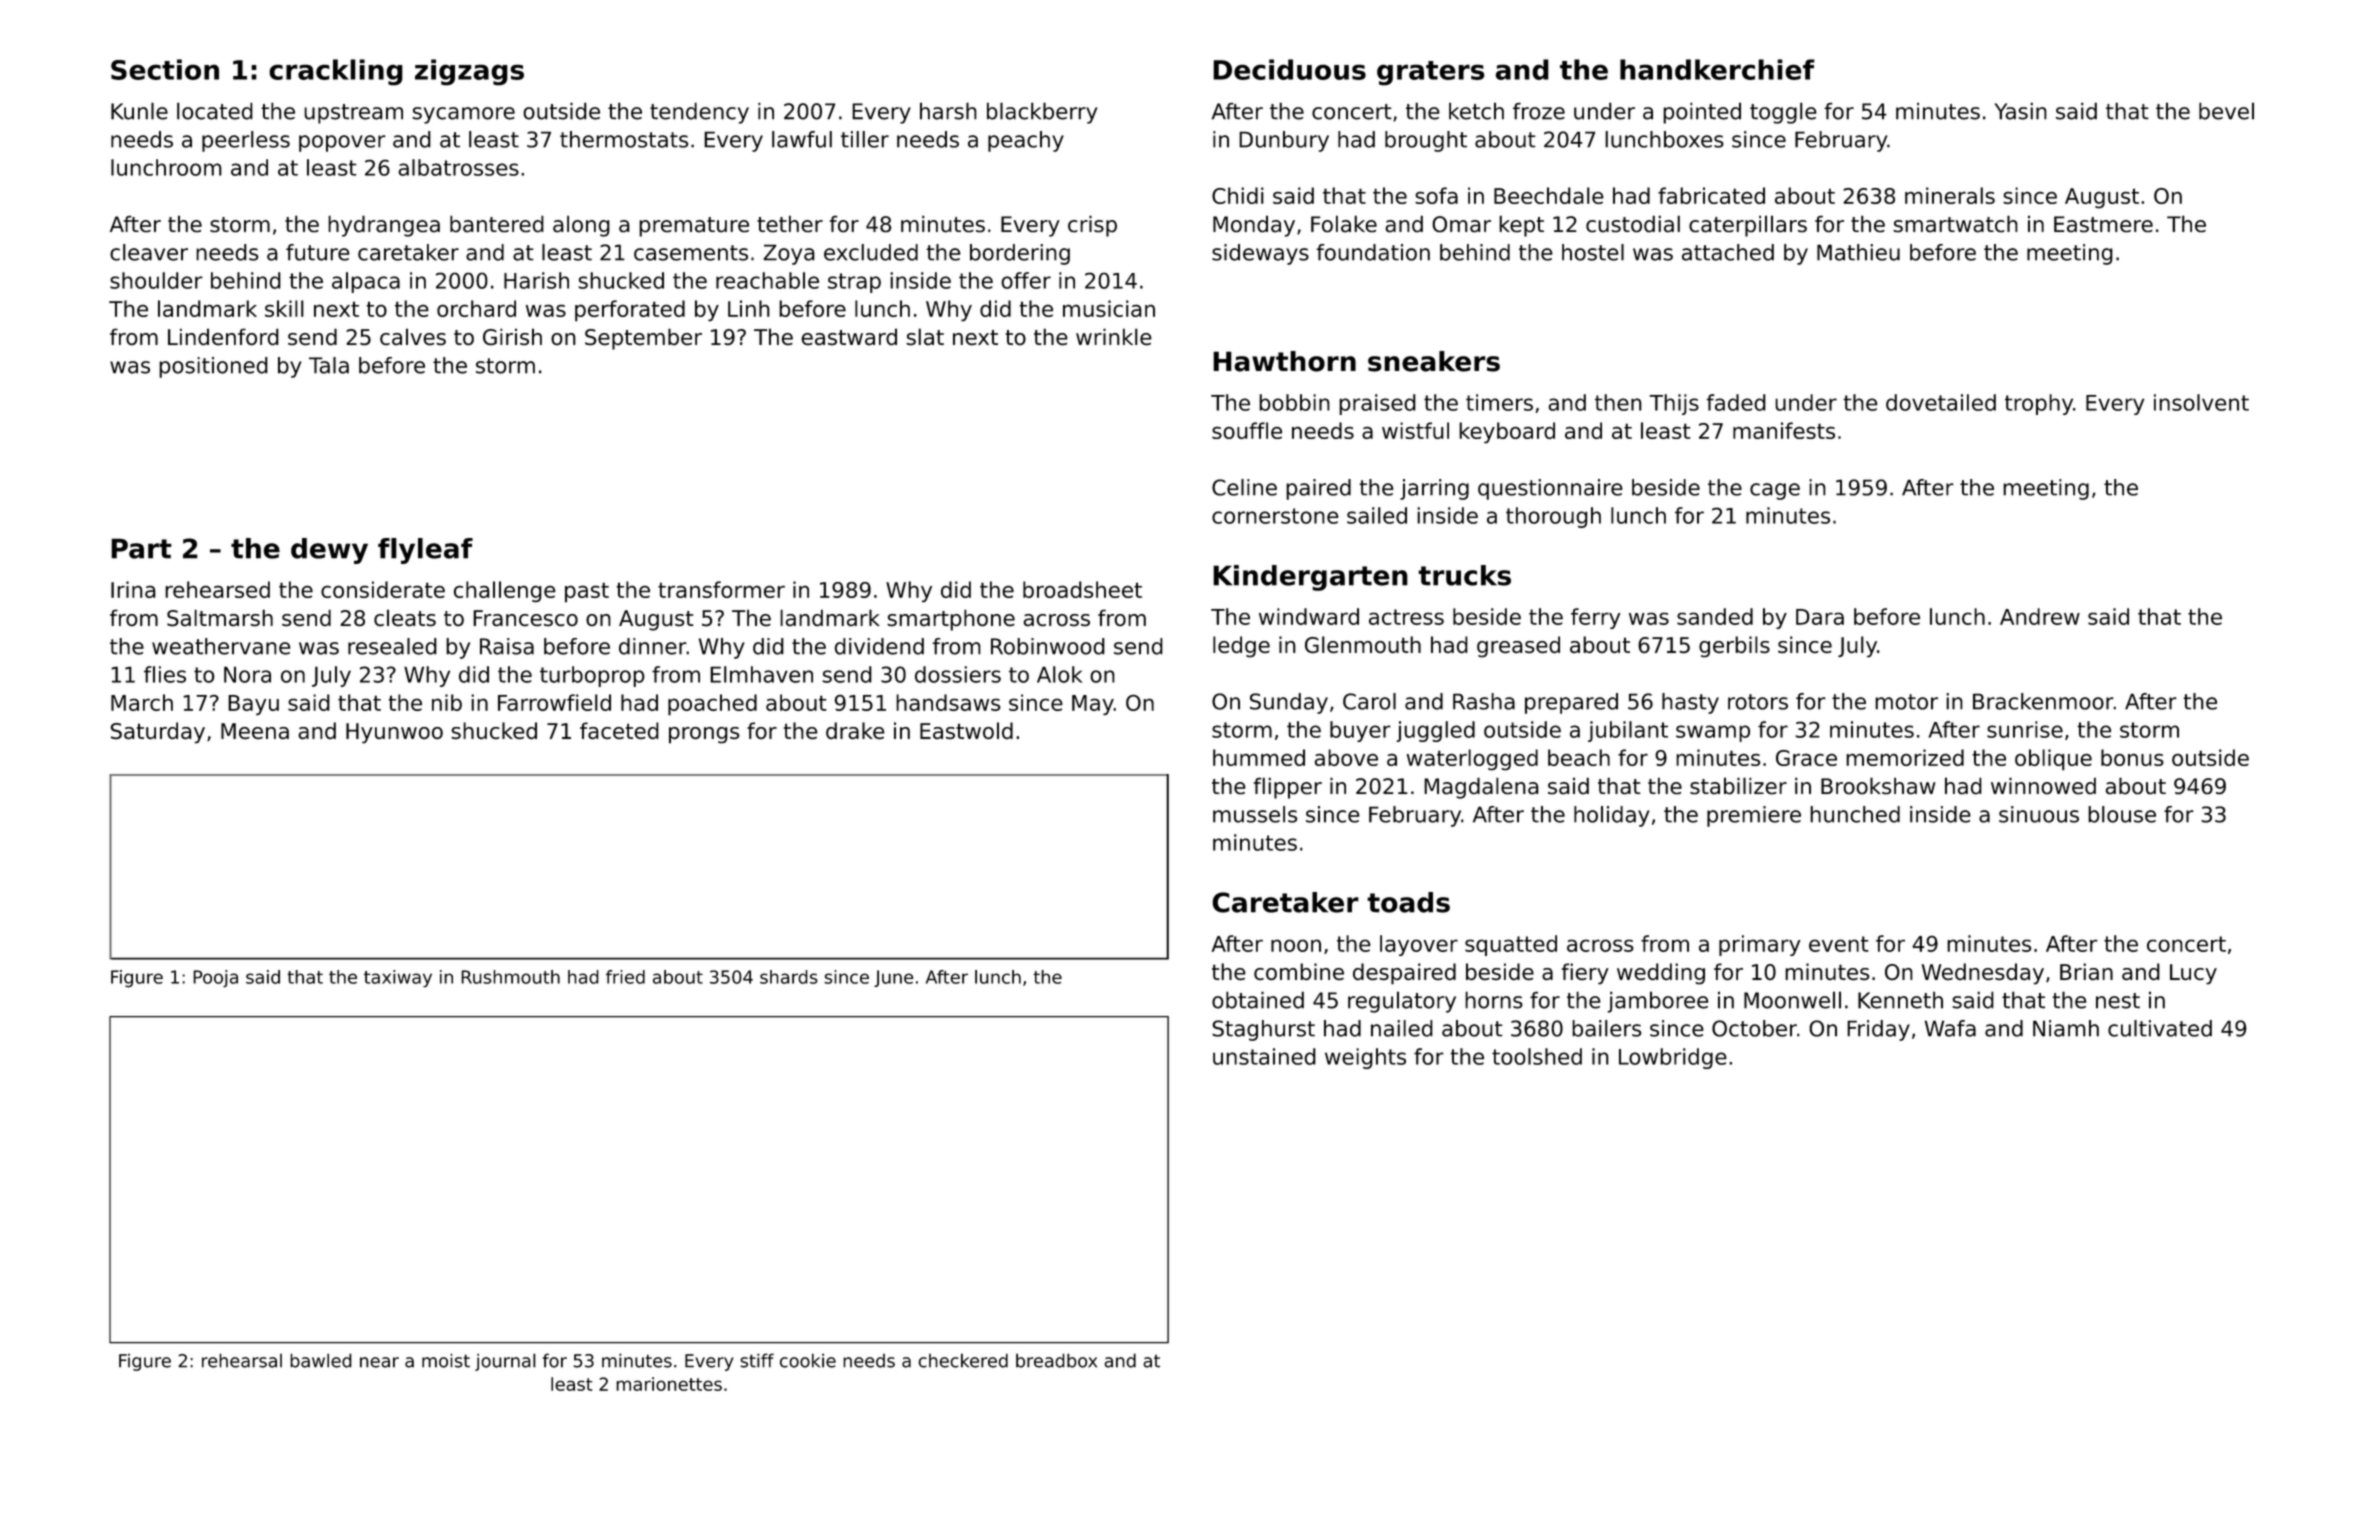 Image resolution: width=2380 pixels, height=1540 pixels. Describe the element at coordinates (398, 979) in the screenshot. I see `taxiway` at that location.
